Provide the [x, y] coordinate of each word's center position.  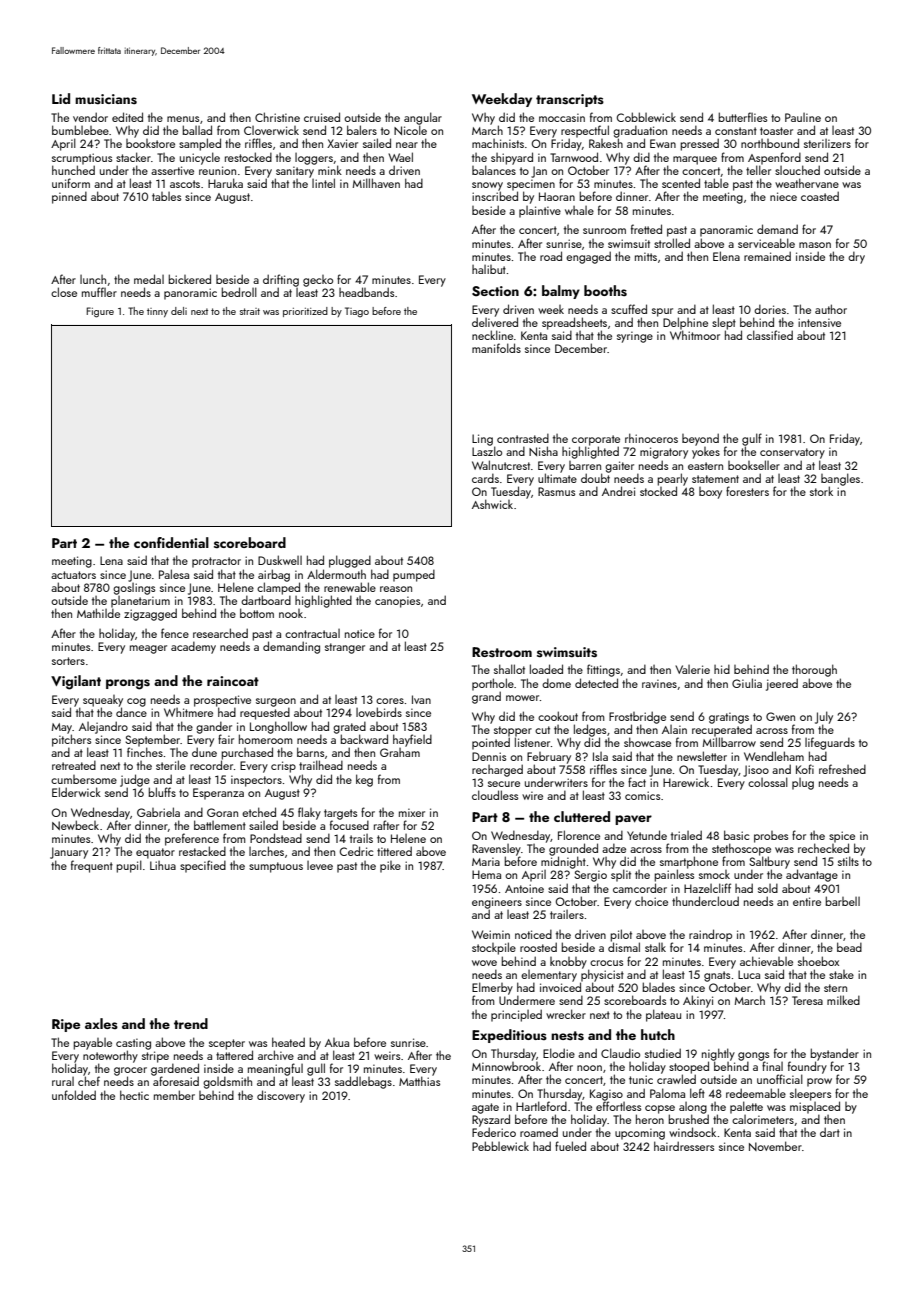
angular [423, 118]
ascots [185, 184]
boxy [710, 493]
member [174, 1095]
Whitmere [188, 712]
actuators [73, 575]
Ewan [663, 143]
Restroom [502, 652]
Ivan [421, 699]
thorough [814, 670]
